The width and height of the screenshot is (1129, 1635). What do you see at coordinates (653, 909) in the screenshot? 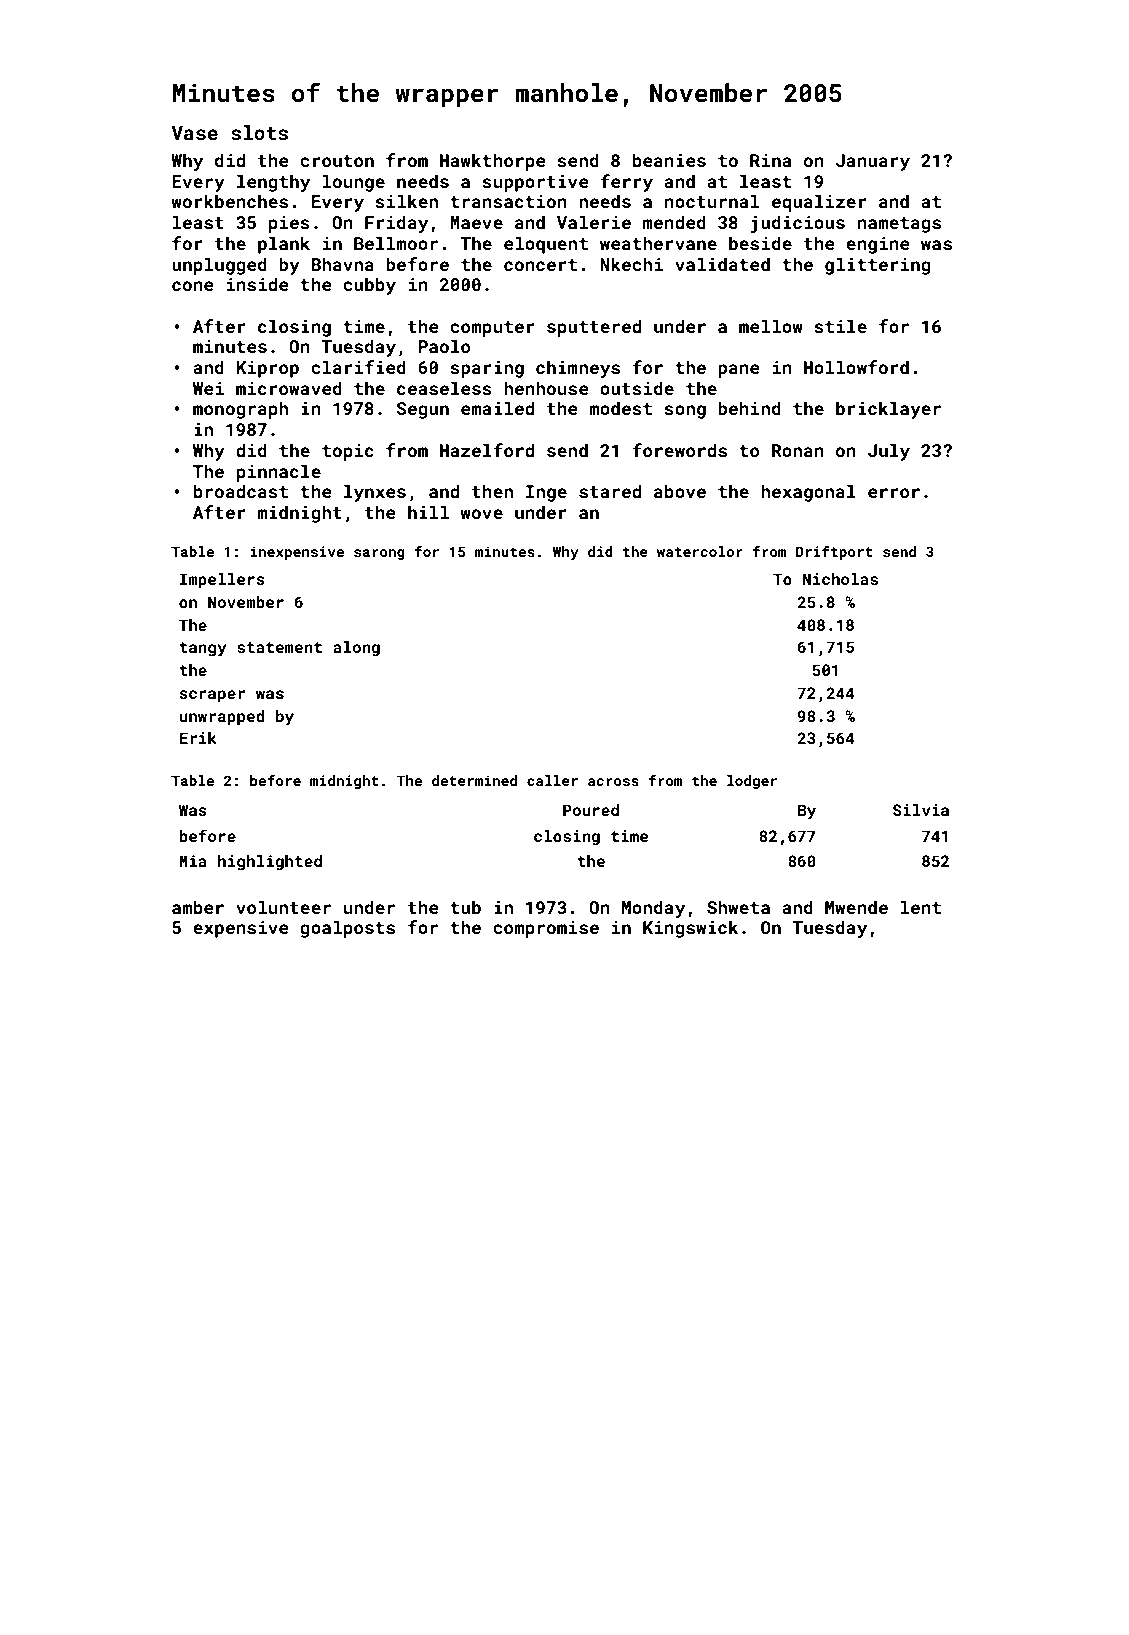
I see `Monday` at bounding box center [653, 909].
